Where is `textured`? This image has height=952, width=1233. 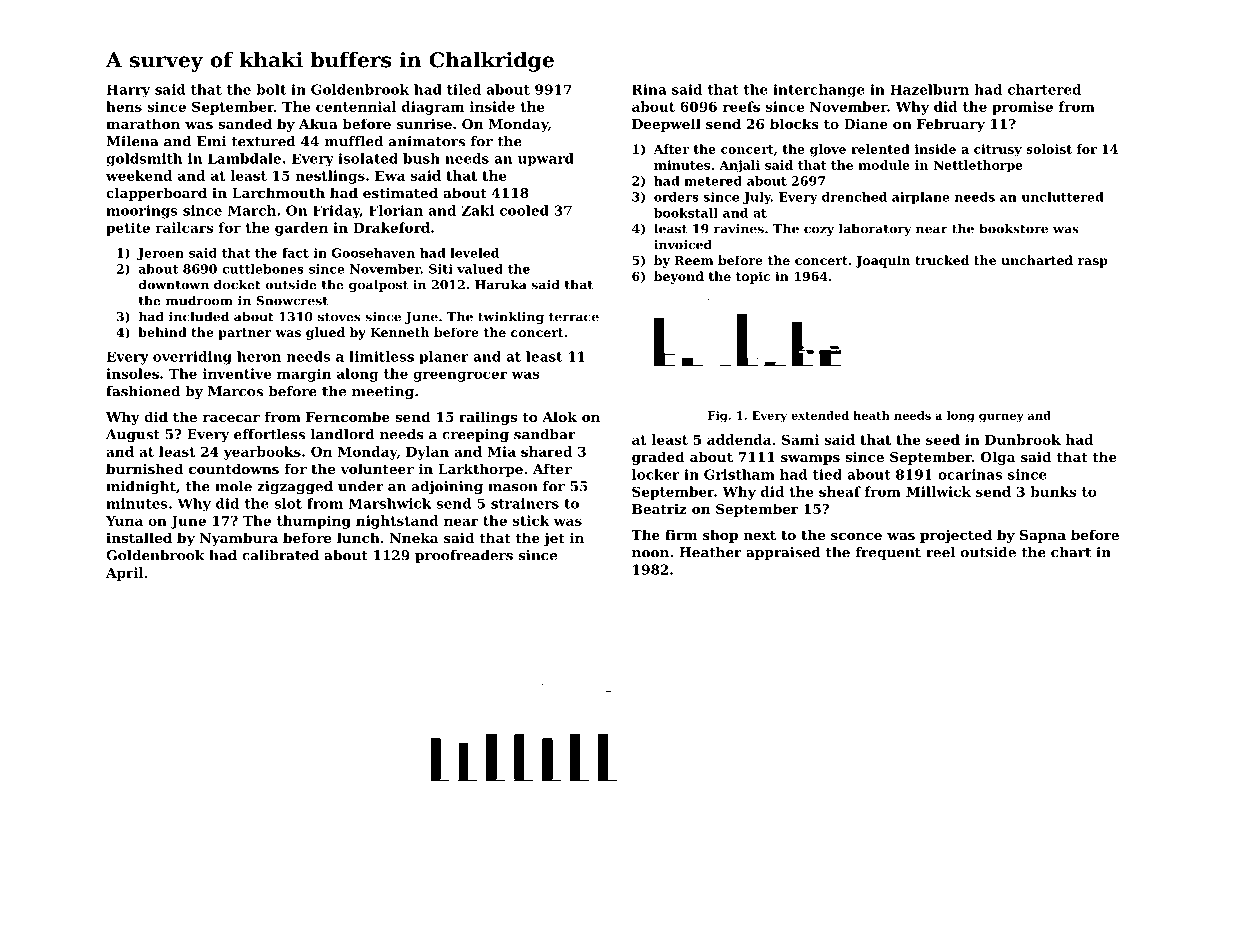 textured is located at coordinates (263, 141).
